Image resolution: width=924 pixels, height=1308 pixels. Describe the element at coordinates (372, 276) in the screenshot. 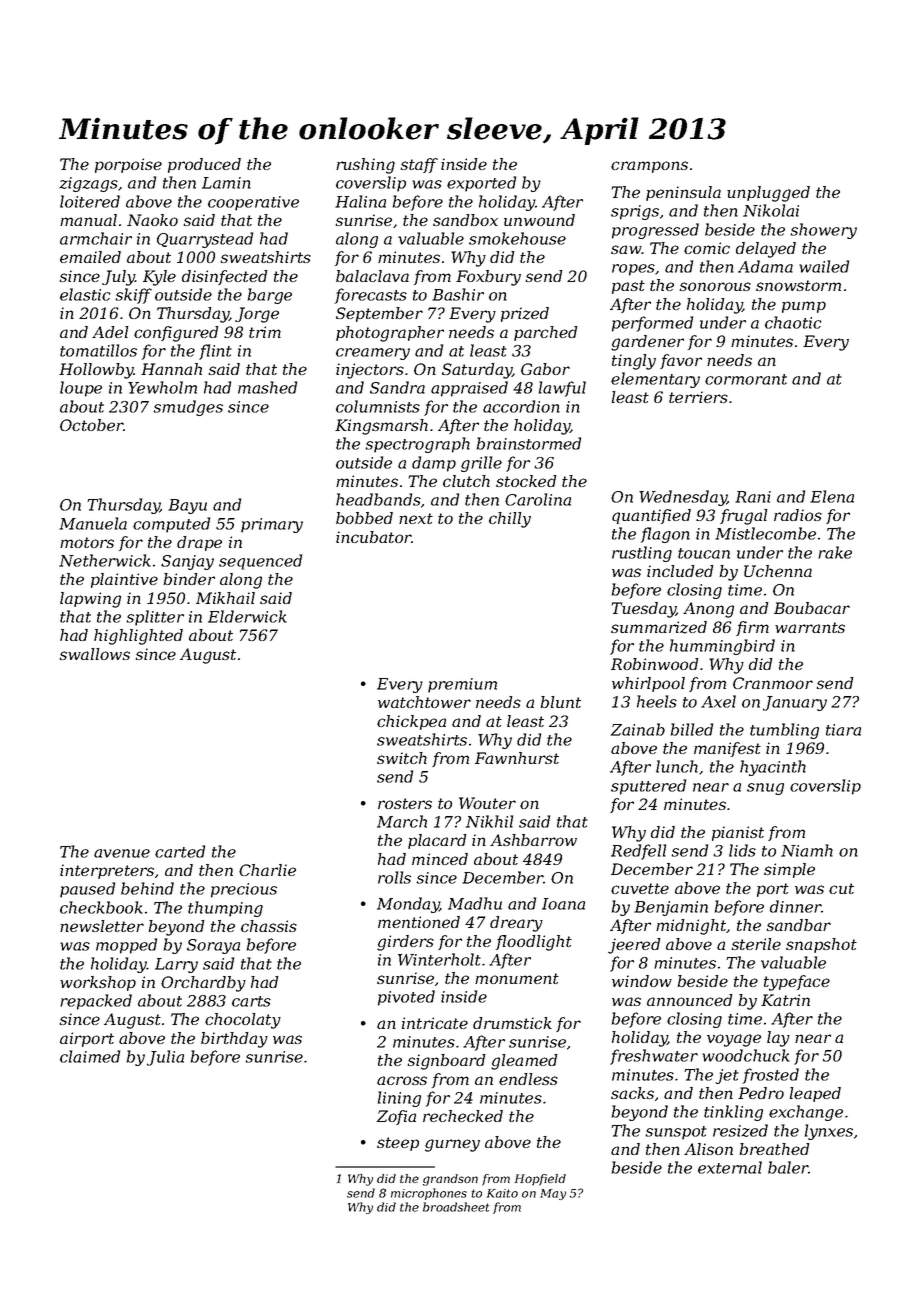

I see `balaclava` at that location.
